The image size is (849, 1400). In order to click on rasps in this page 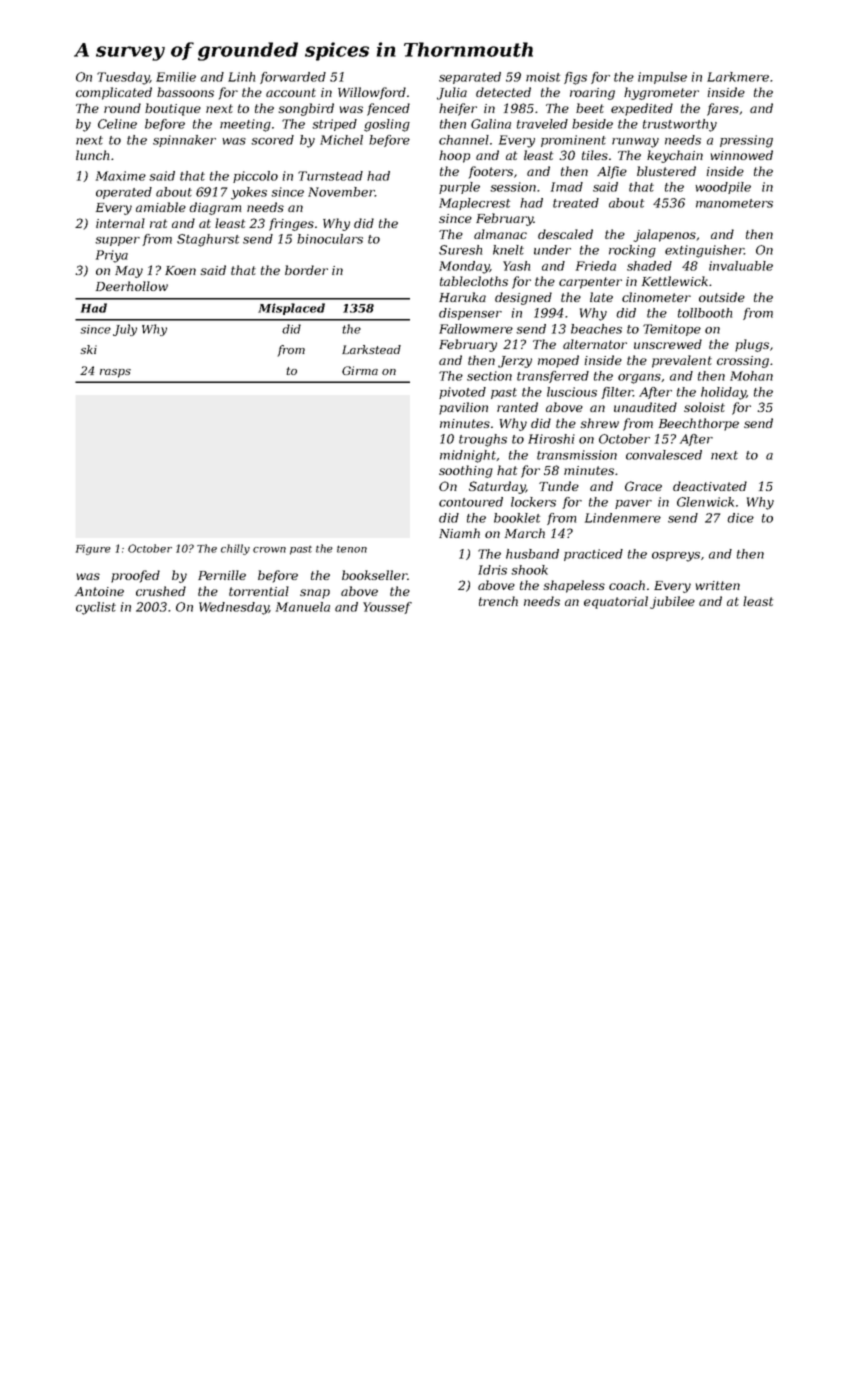, I will do `click(115, 373)`.
